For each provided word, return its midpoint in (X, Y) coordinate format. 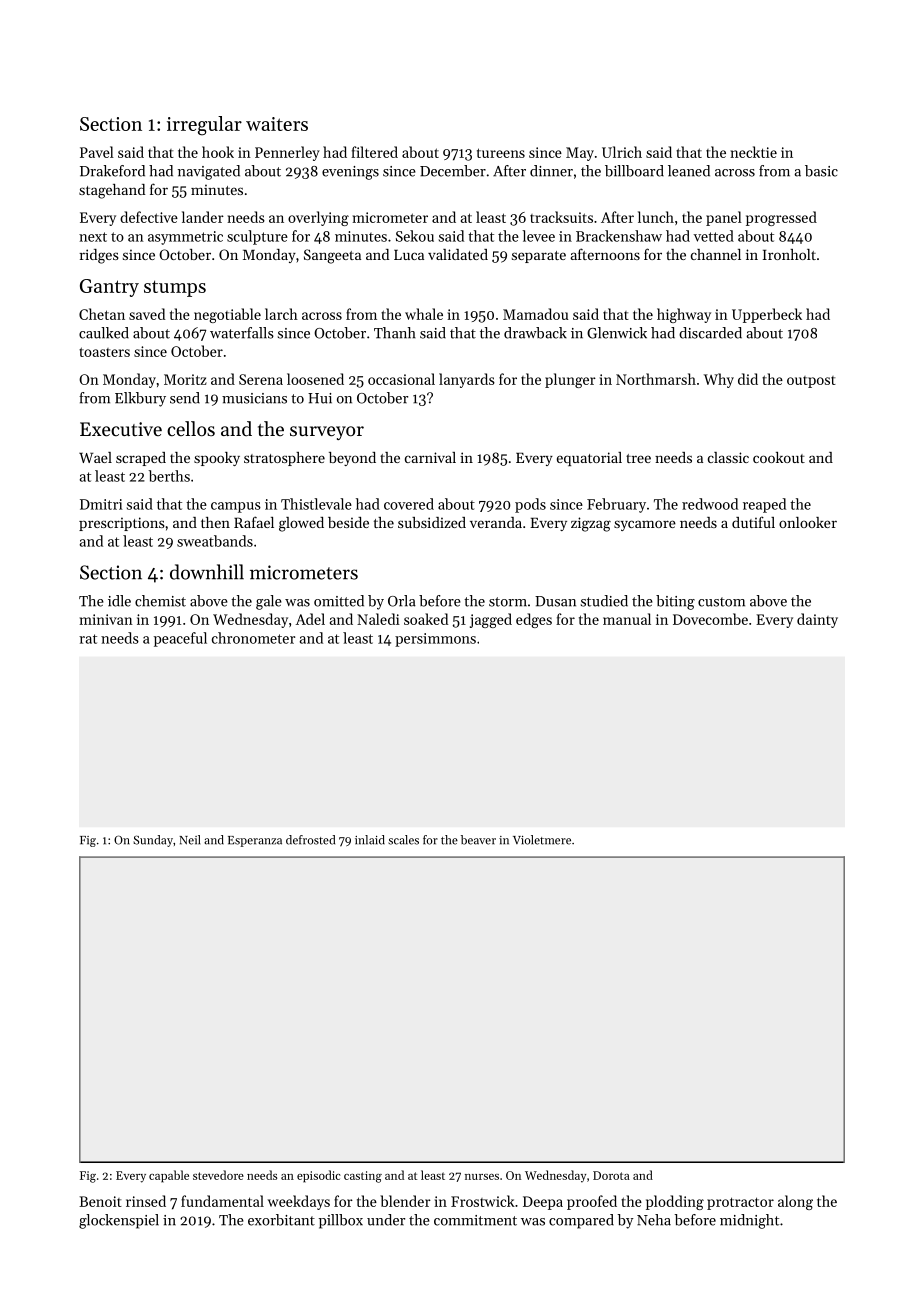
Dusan (555, 601)
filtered (374, 152)
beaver (478, 840)
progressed (781, 218)
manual (627, 619)
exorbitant (281, 1220)
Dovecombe (710, 619)
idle (119, 601)
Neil (189, 840)
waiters (277, 124)
